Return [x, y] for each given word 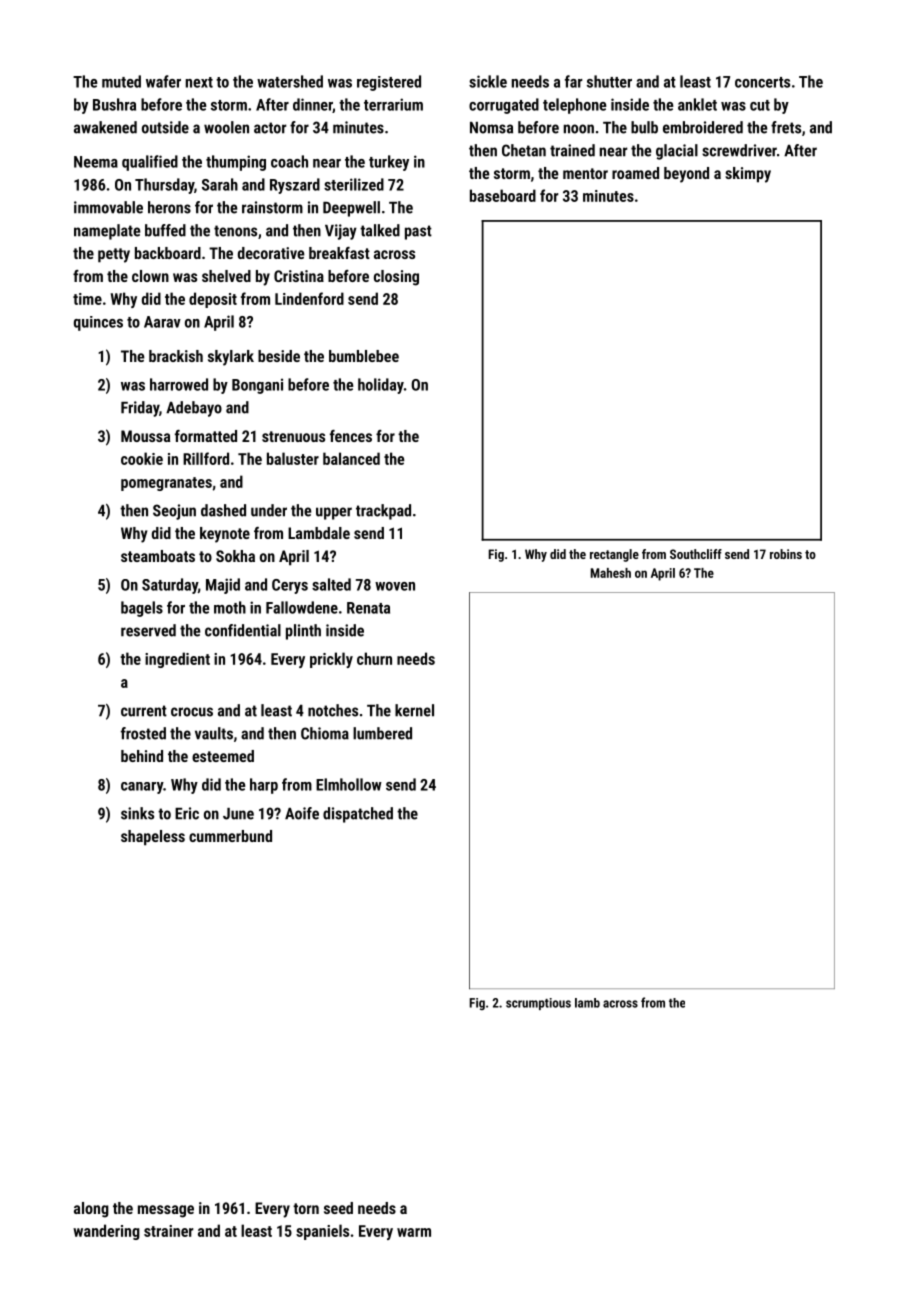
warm [414, 1232]
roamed [635, 173]
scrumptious [538, 1004]
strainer [168, 1231]
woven [395, 586]
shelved [226, 276]
